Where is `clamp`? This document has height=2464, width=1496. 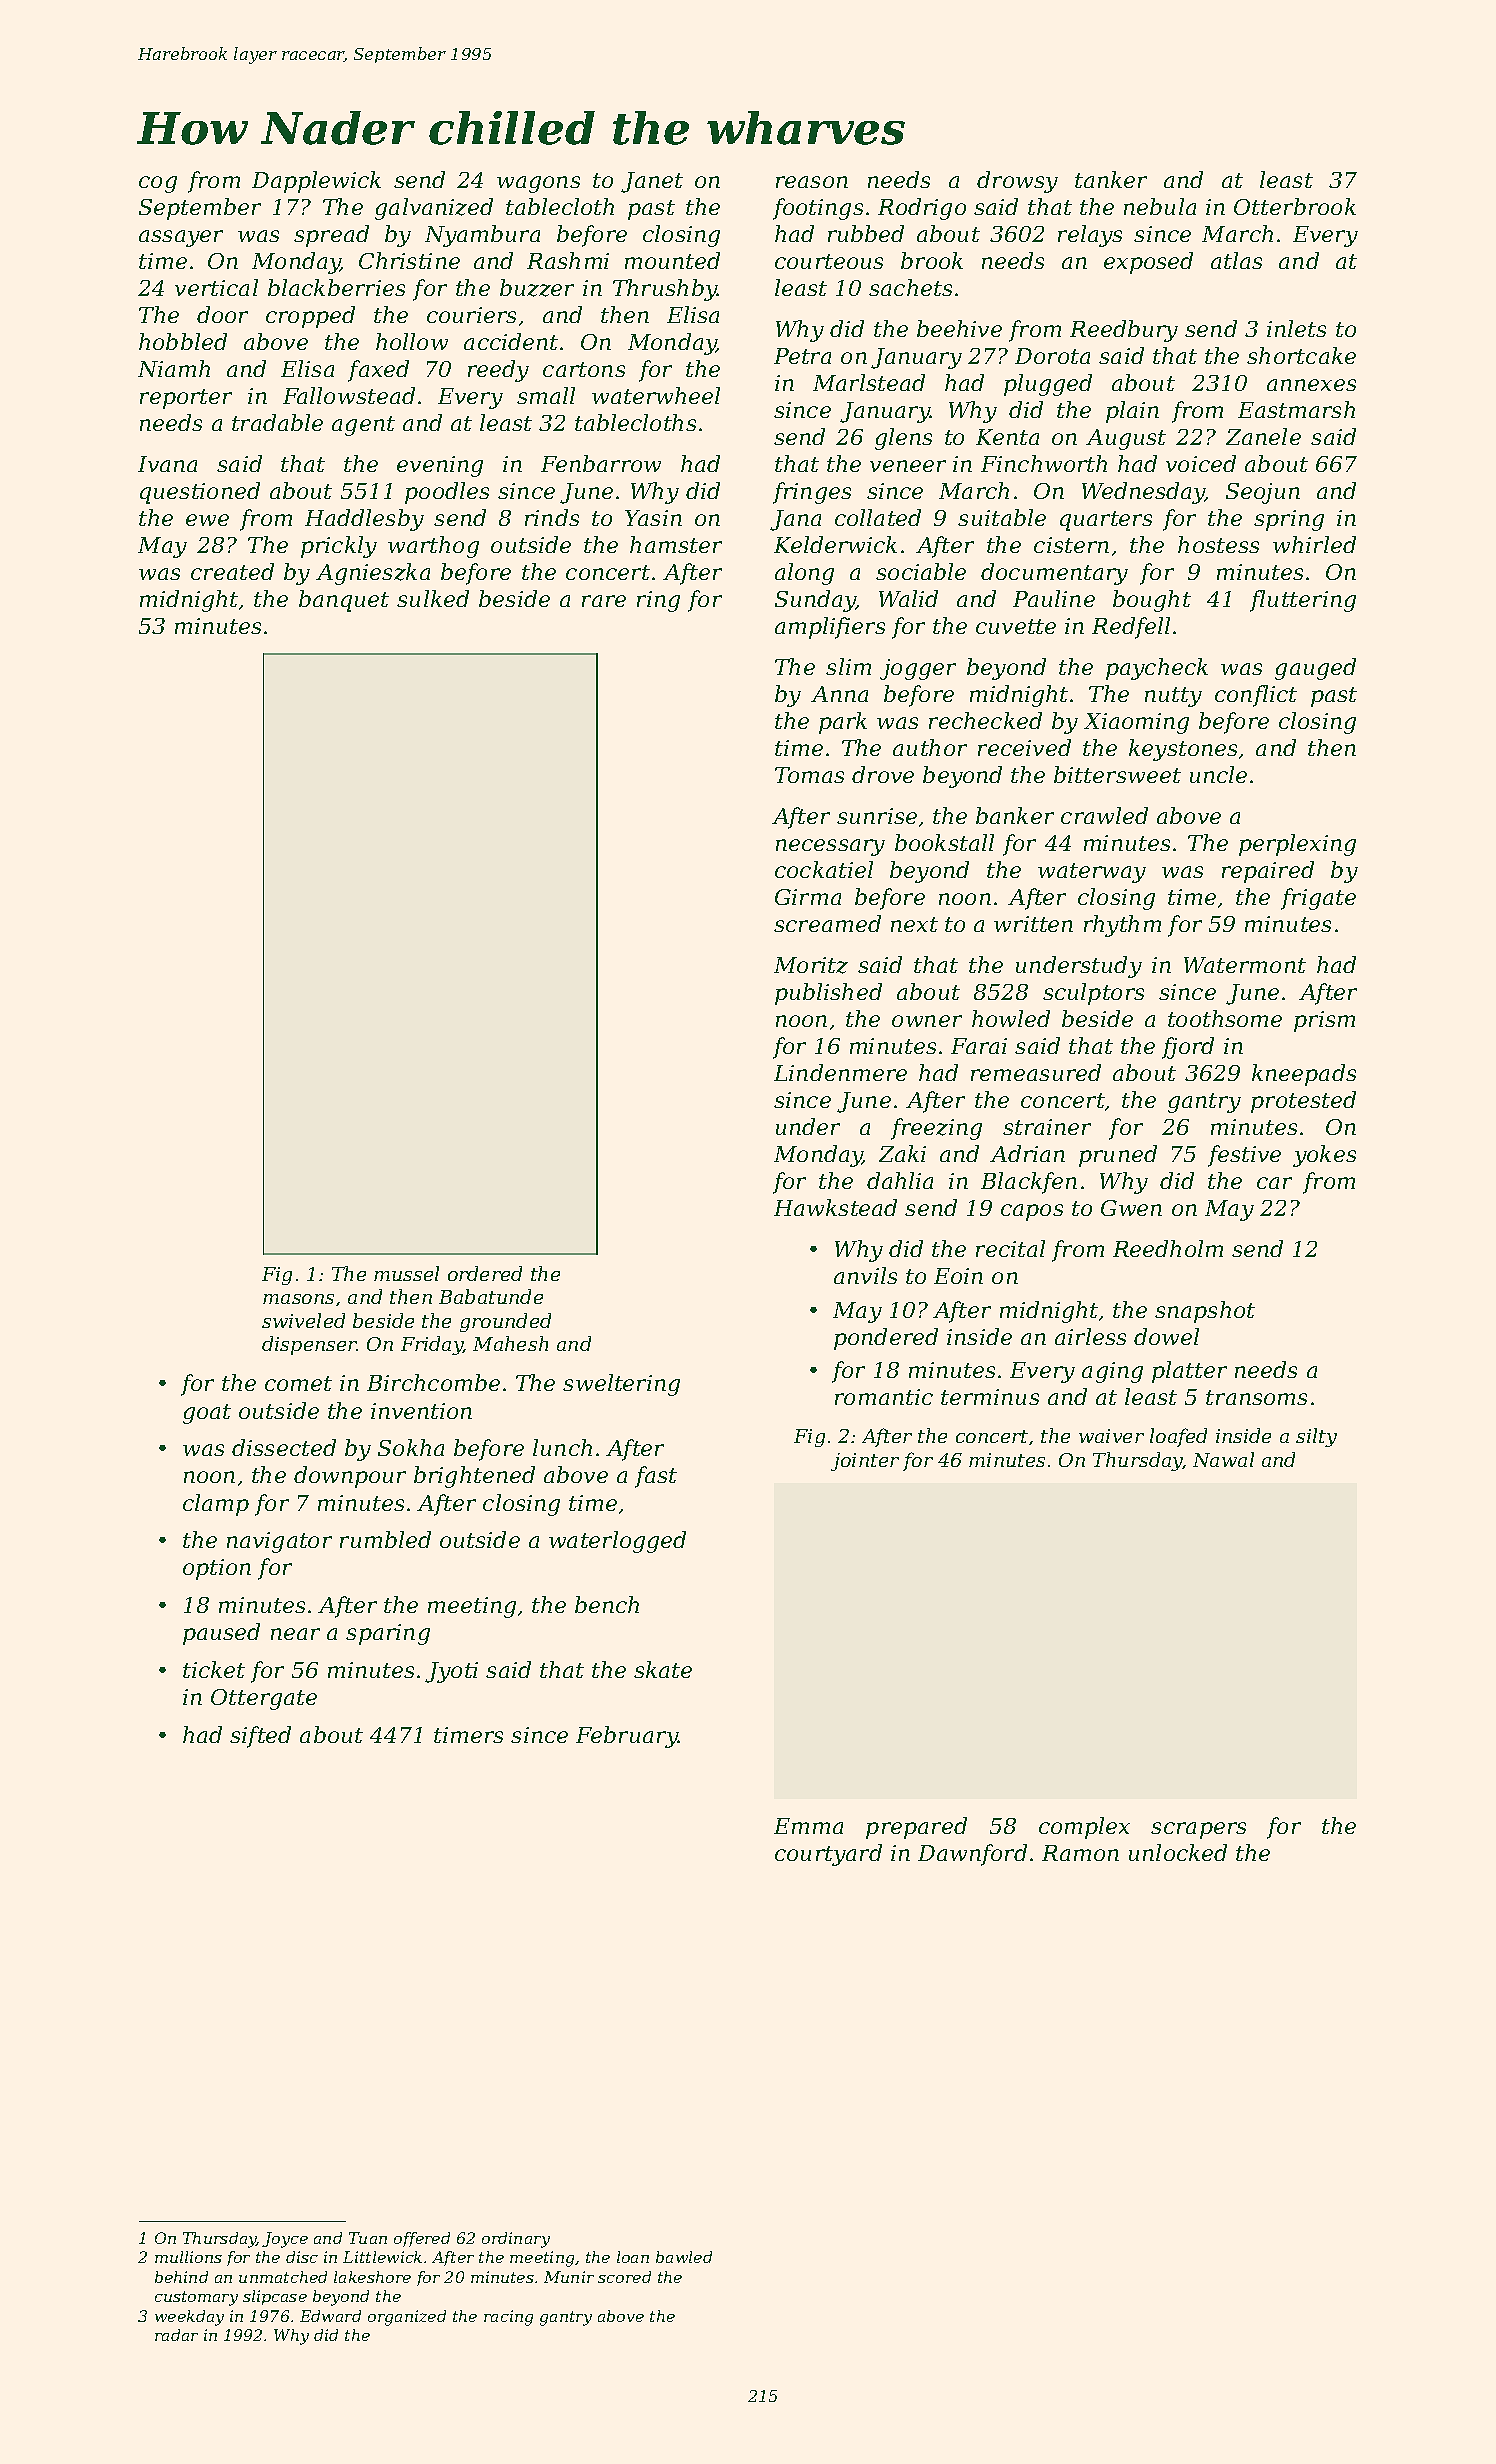 clamp is located at coordinates (216, 1505).
